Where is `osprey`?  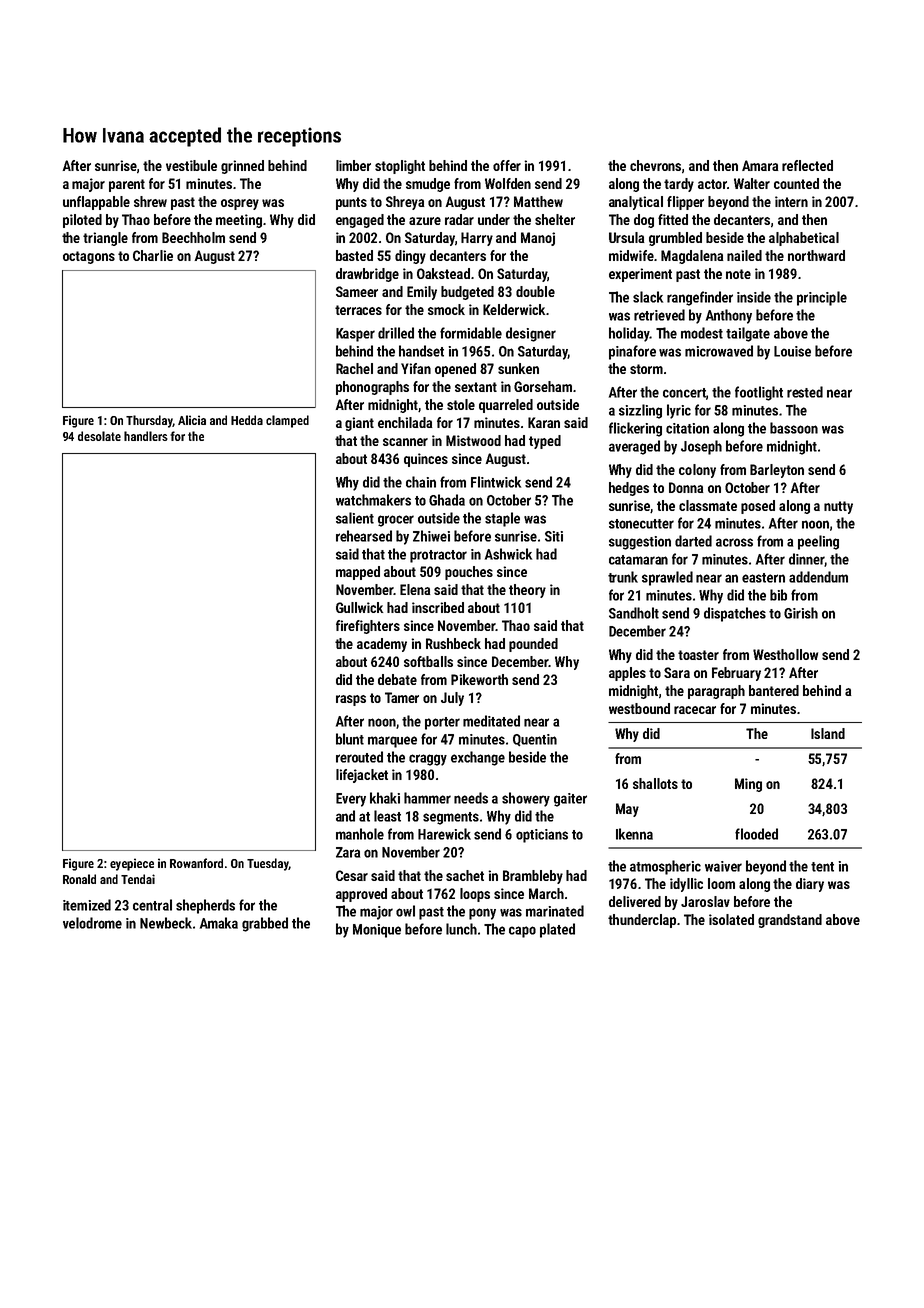
osprey is located at coordinates (240, 204).
